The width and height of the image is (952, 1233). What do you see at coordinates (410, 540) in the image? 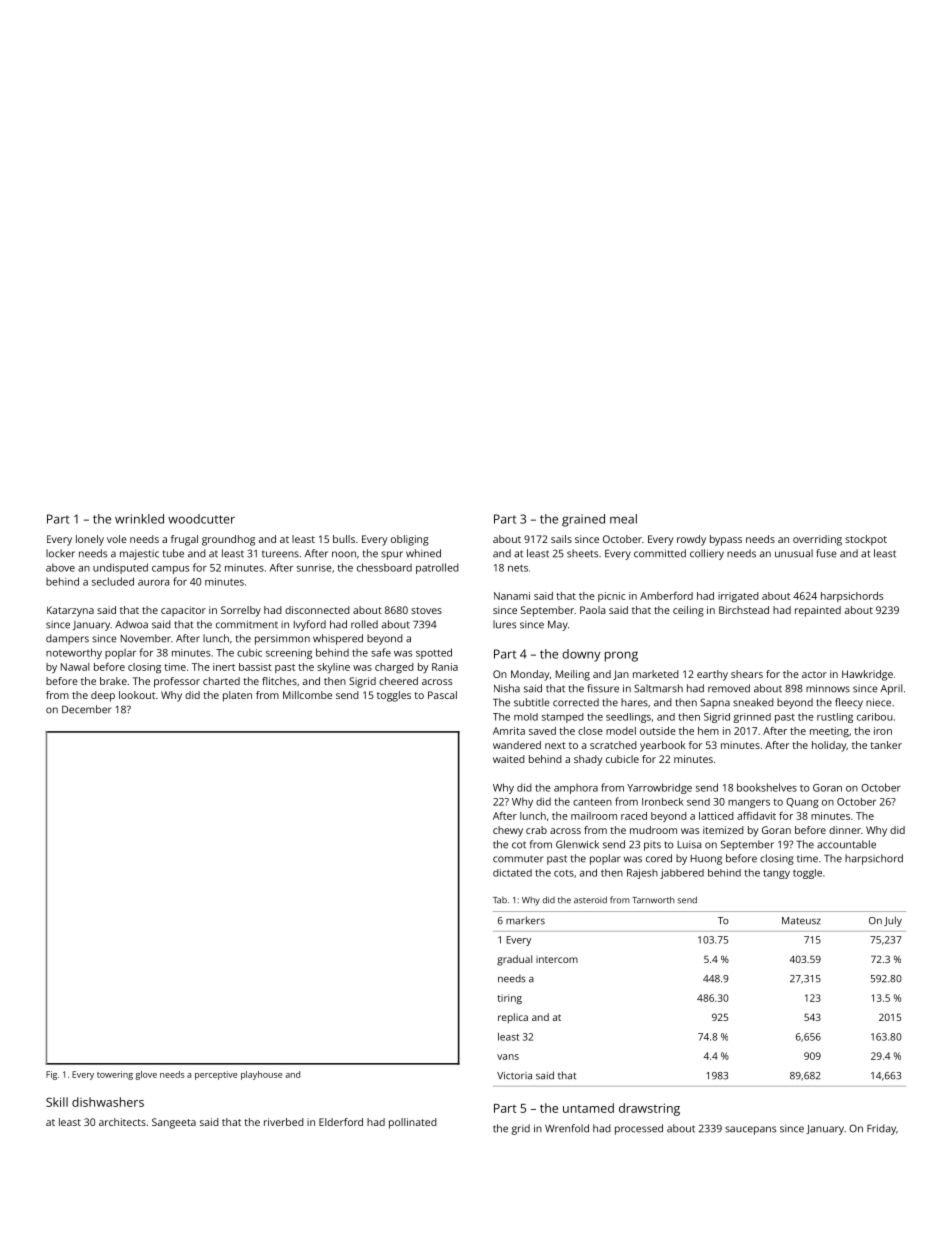
I see `obliging` at bounding box center [410, 540].
